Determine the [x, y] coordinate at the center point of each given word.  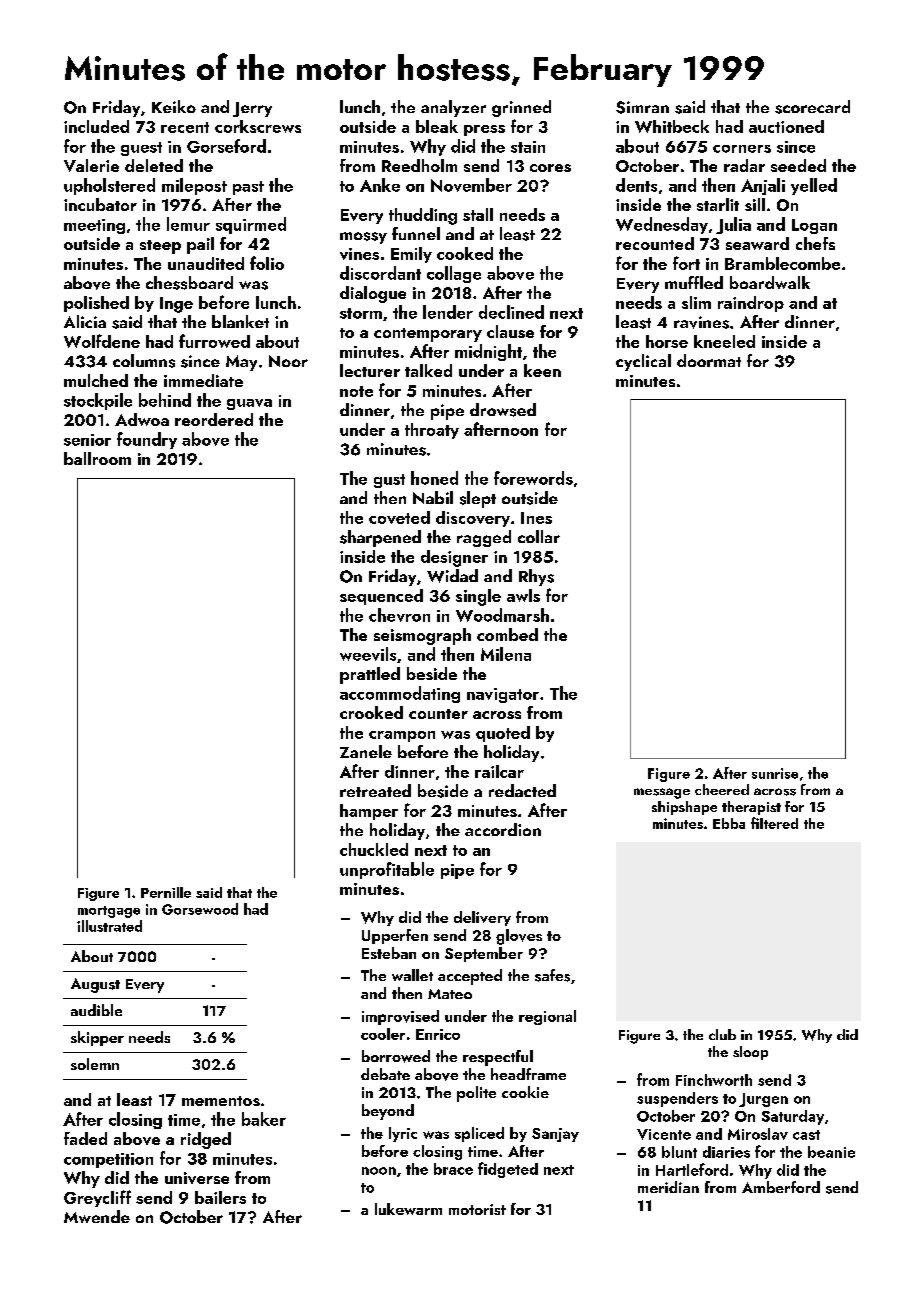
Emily [411, 255]
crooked [371, 712]
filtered [774, 823]
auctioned [786, 126]
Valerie [91, 165]
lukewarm [408, 1209]
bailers [220, 1197]
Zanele [366, 751]
